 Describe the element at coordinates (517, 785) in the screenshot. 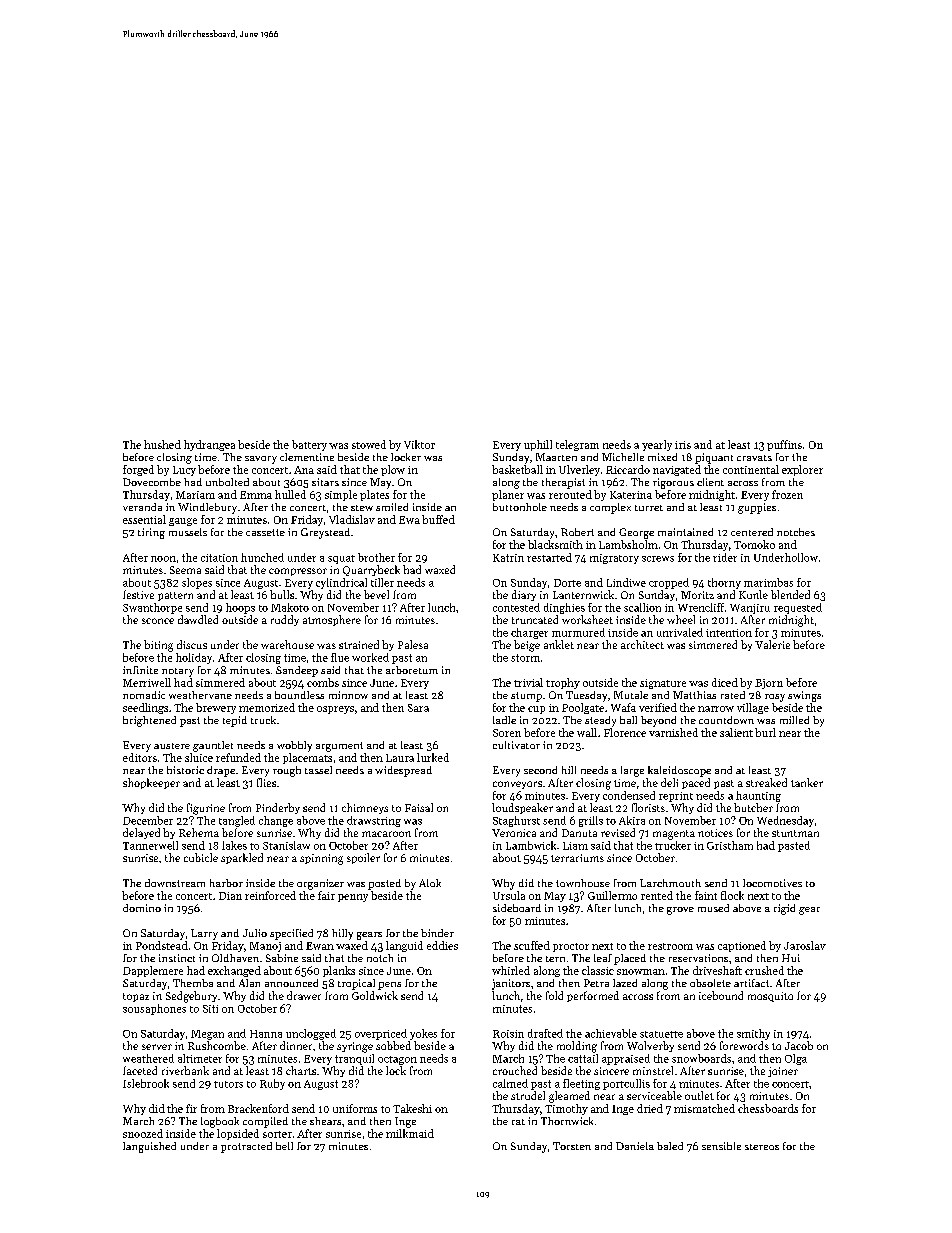

I see `conveyors` at that location.
